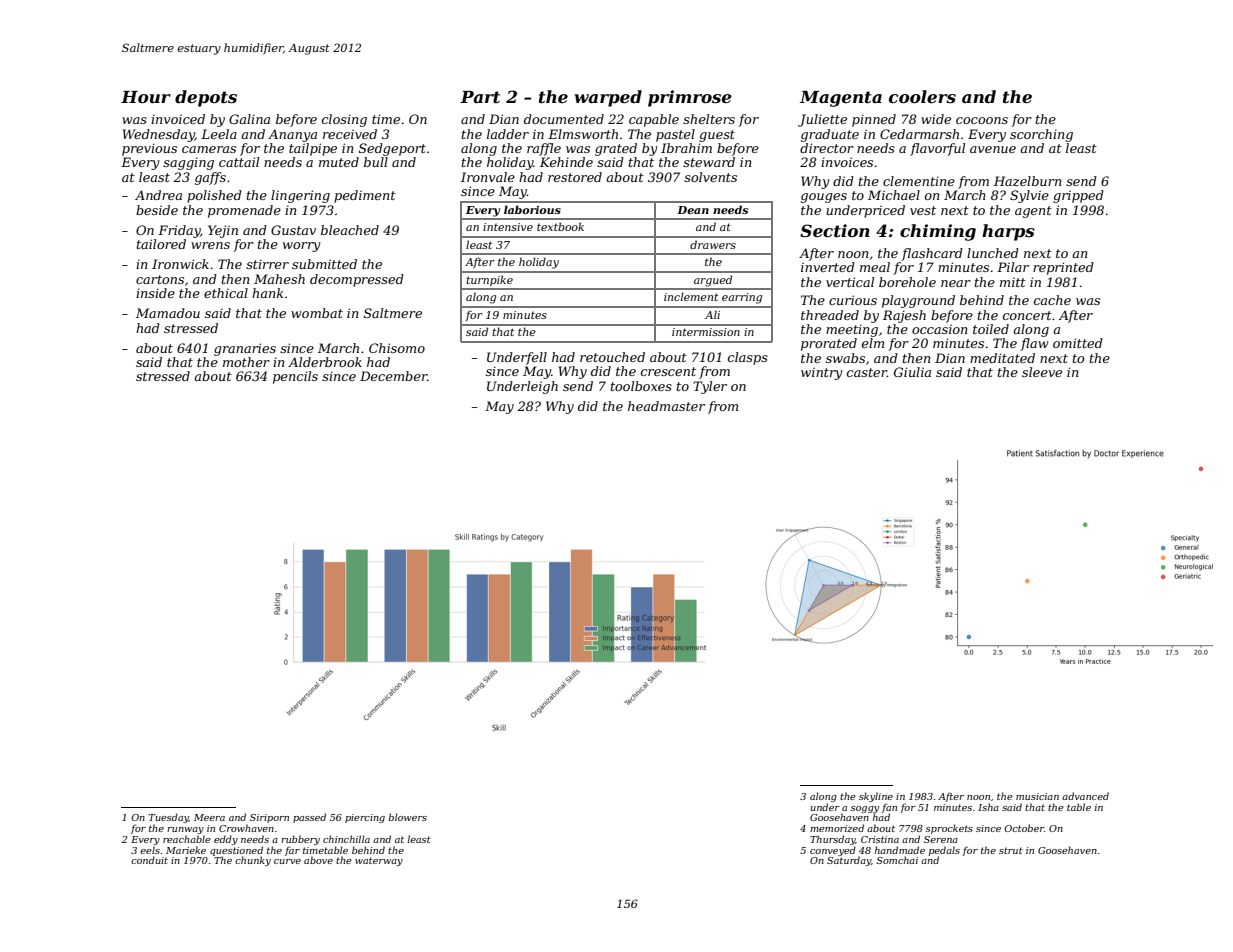  I want to click on runway, so click(185, 830).
